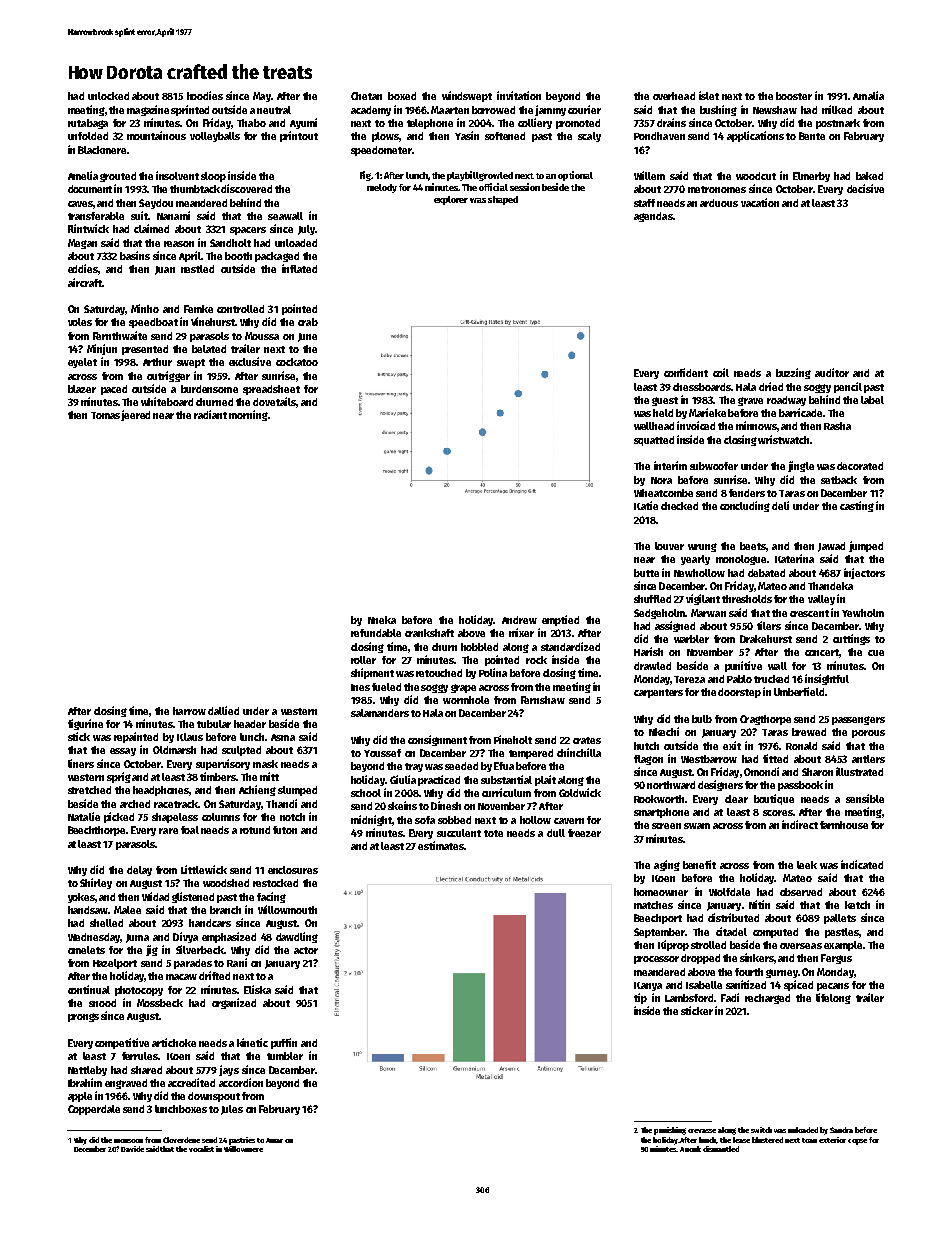 This image has height=1233, width=952. What do you see at coordinates (386, 687) in the image?
I see `fueled` at bounding box center [386, 687].
